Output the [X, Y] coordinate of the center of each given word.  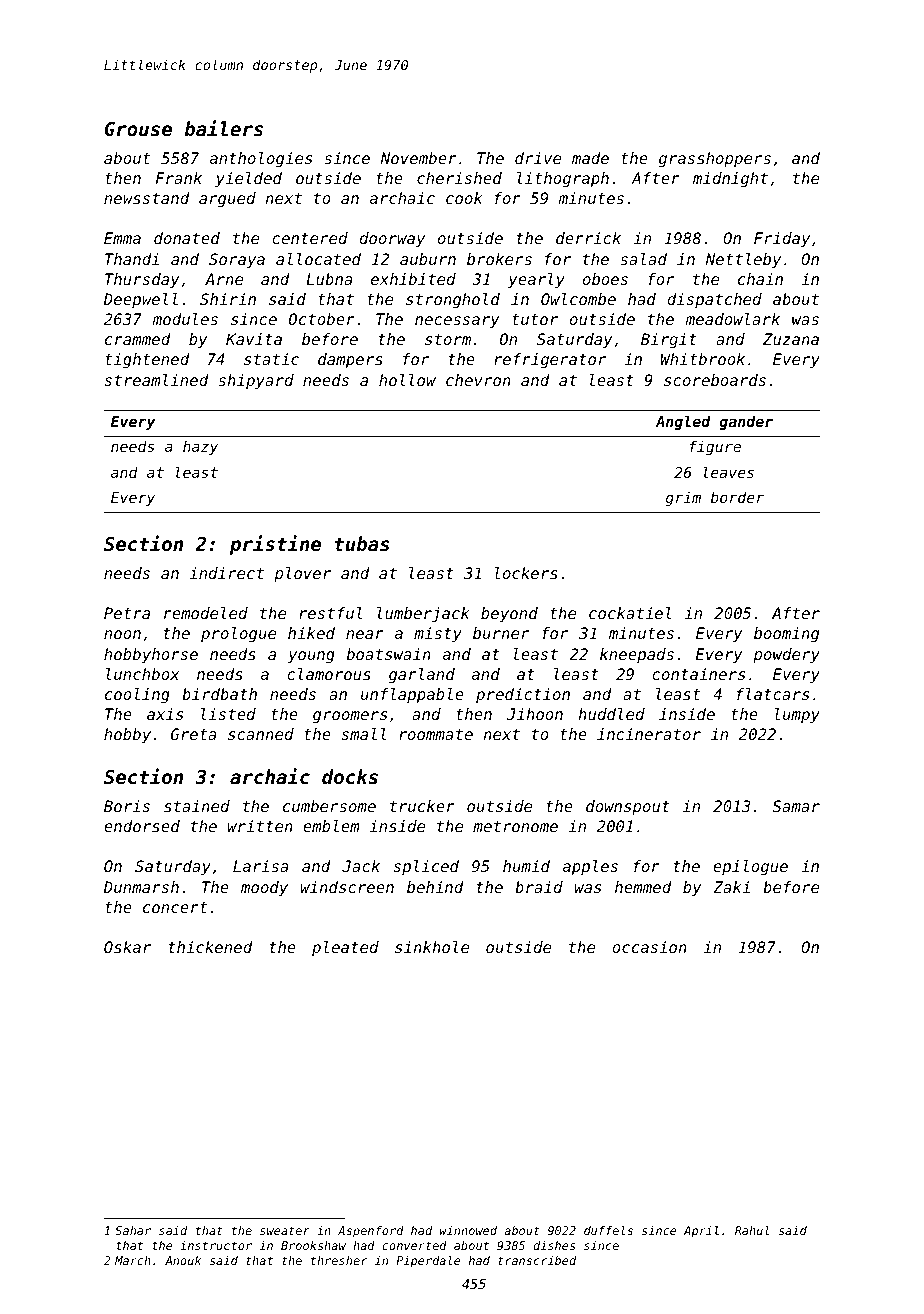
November [419, 158]
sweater [285, 1230]
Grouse [138, 129]
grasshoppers [715, 160]
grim [683, 498]
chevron [478, 380]
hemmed [643, 887]
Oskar [127, 947]
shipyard [256, 382]
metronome [515, 826]
